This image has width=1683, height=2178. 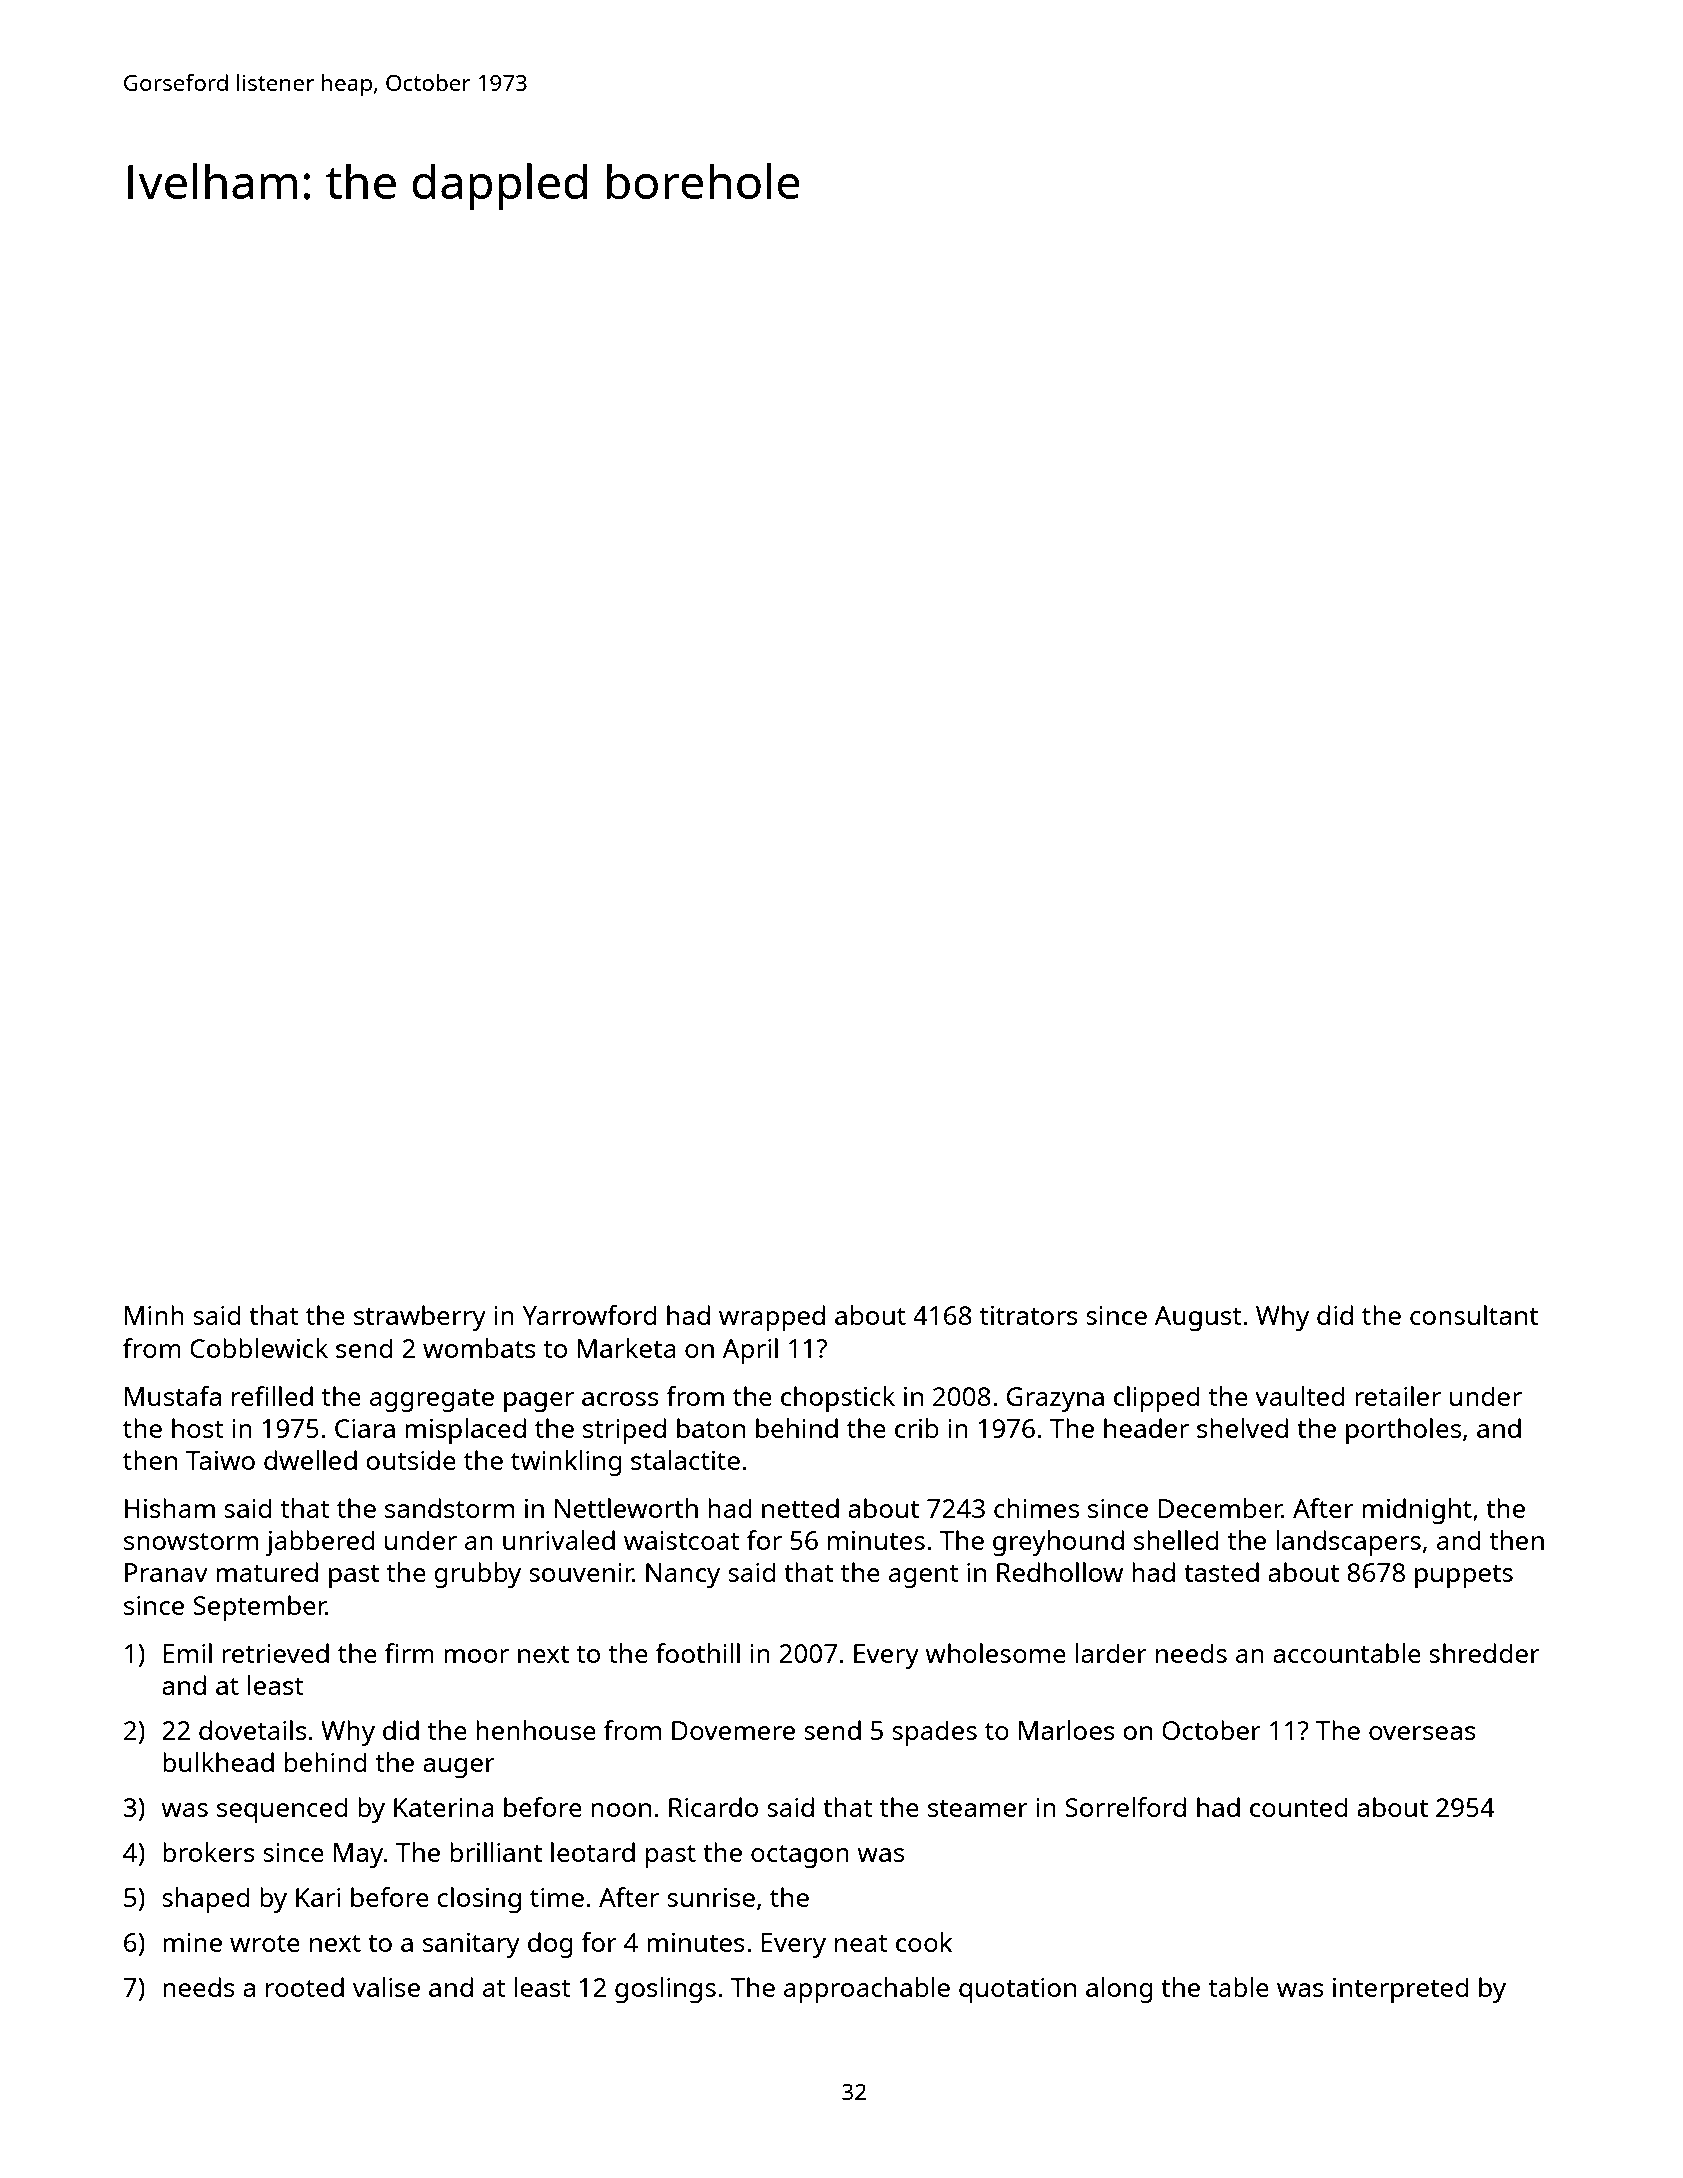 What do you see at coordinates (838, 1399) in the image?
I see `chopstick` at bounding box center [838, 1399].
